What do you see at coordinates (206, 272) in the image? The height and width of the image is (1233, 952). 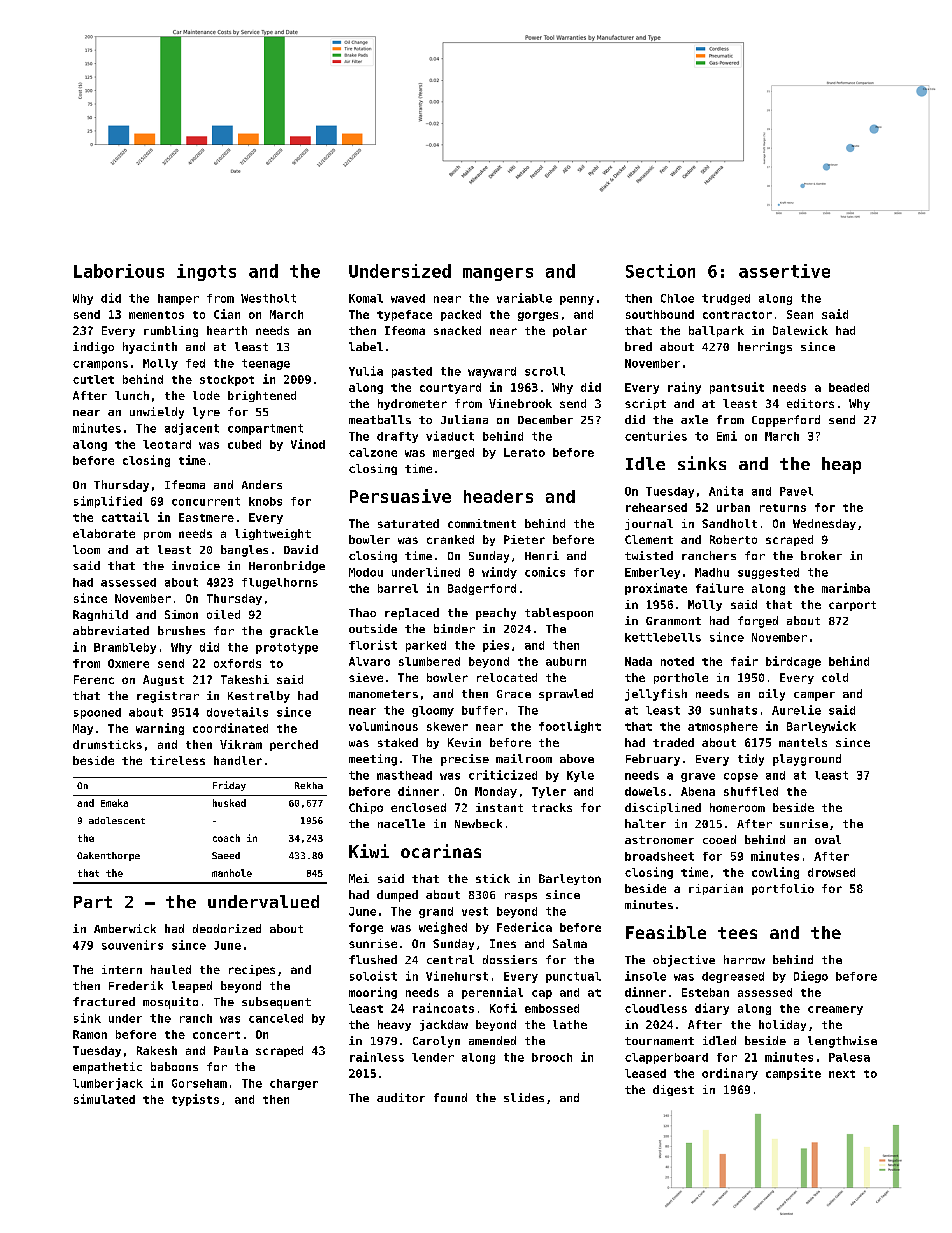 I see `ingots` at bounding box center [206, 272].
